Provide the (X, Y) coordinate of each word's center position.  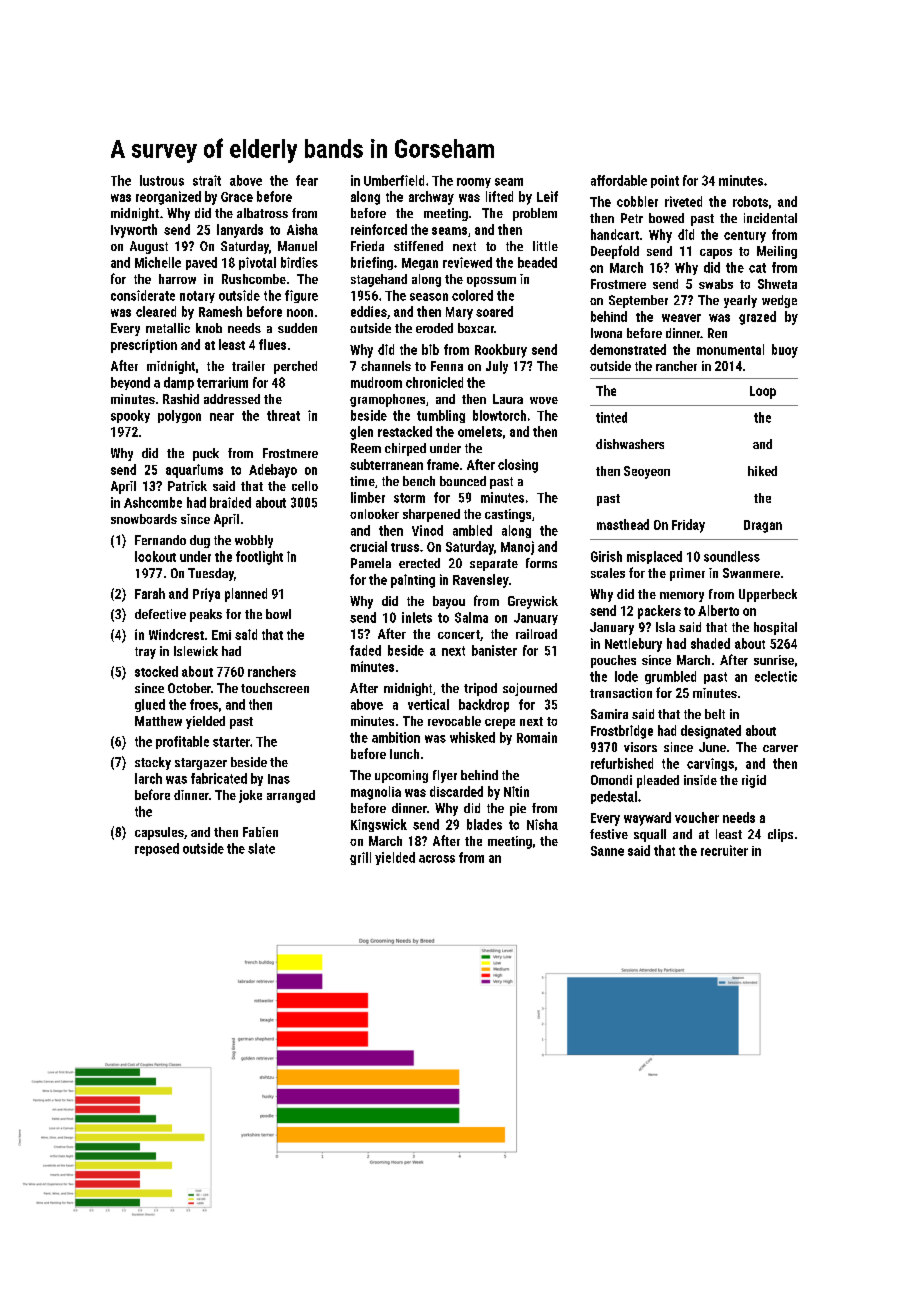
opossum (491, 282)
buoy (785, 351)
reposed (157, 849)
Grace (237, 197)
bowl (278, 614)
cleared (156, 311)
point (665, 181)
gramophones (387, 400)
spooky (130, 416)
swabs (716, 284)
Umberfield (394, 180)
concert (459, 634)
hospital (775, 628)
